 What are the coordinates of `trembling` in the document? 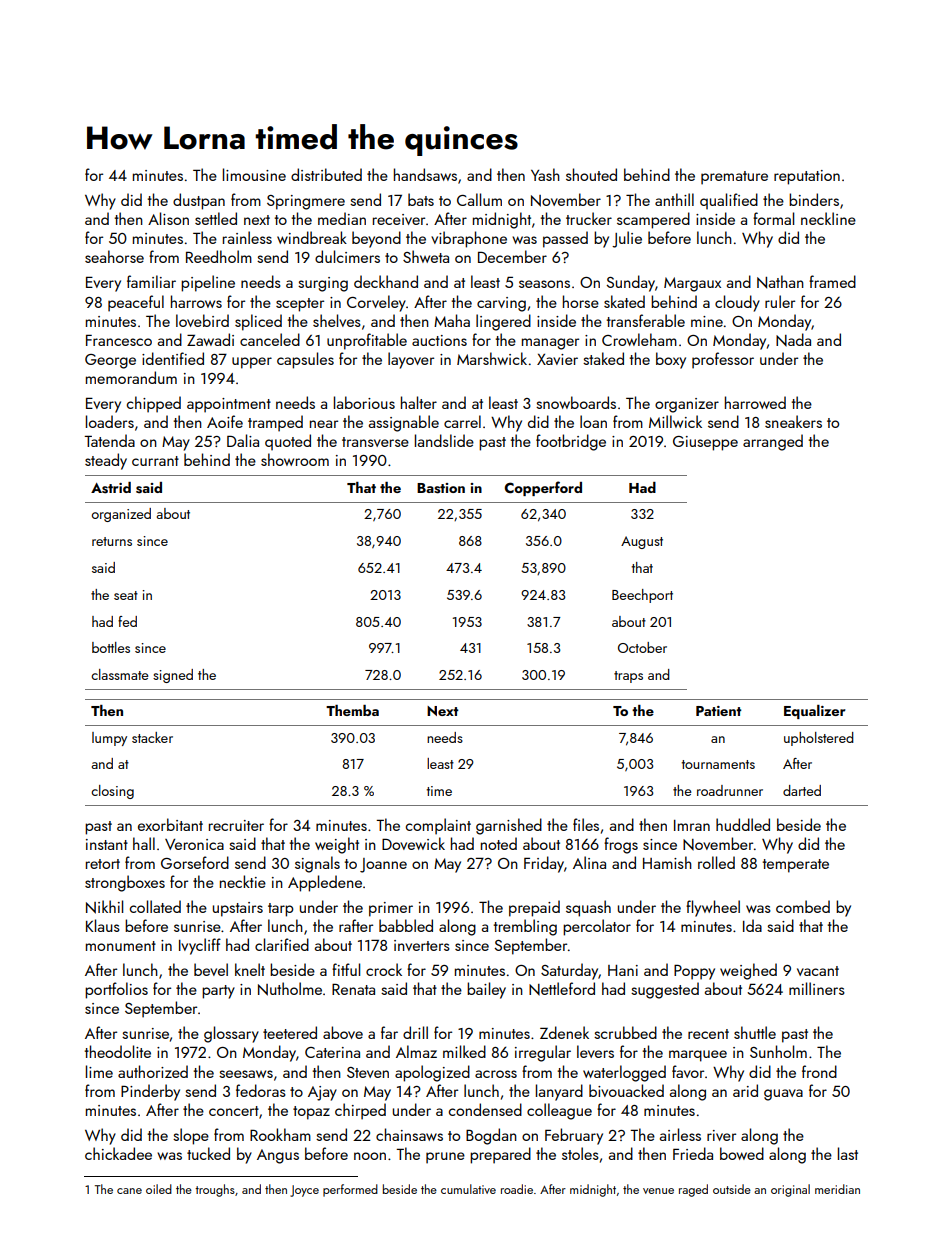 It's located at (525, 927).
